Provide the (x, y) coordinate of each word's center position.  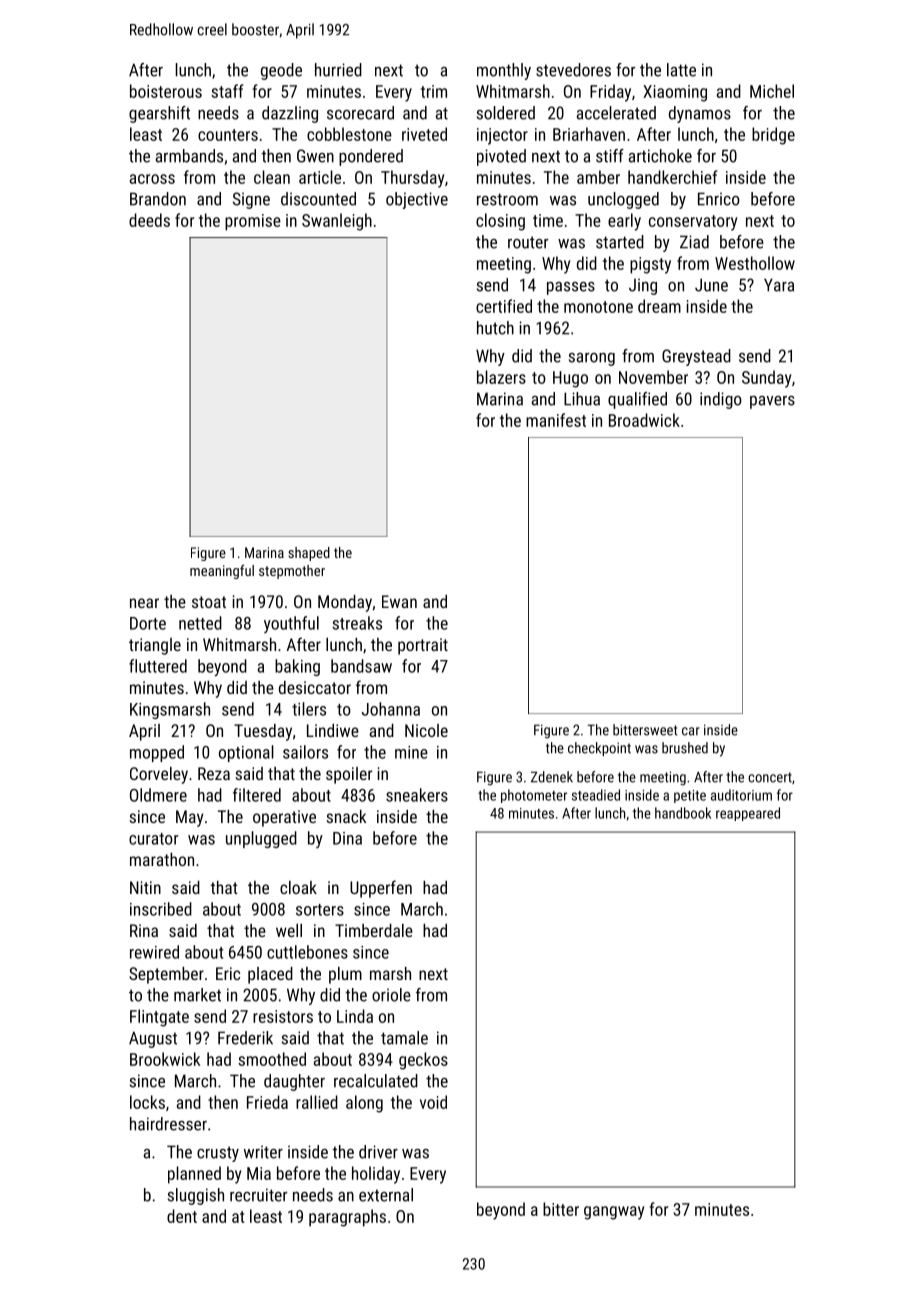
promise (253, 222)
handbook (683, 813)
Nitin (145, 887)
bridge (773, 136)
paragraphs (347, 1218)
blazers (501, 377)
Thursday (412, 179)
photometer (534, 796)
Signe (251, 200)
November (653, 377)
